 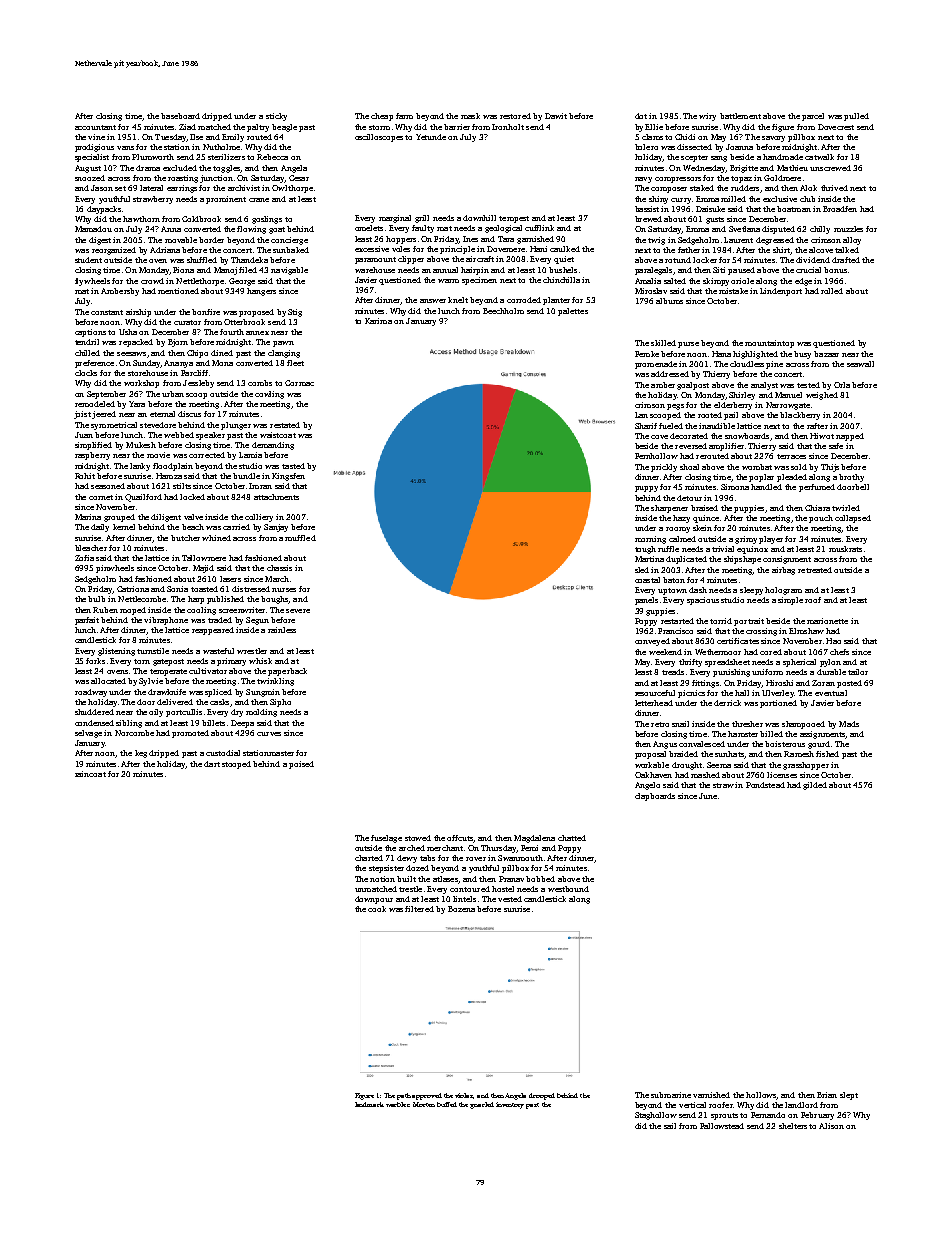 I want to click on mistake, so click(x=733, y=291).
